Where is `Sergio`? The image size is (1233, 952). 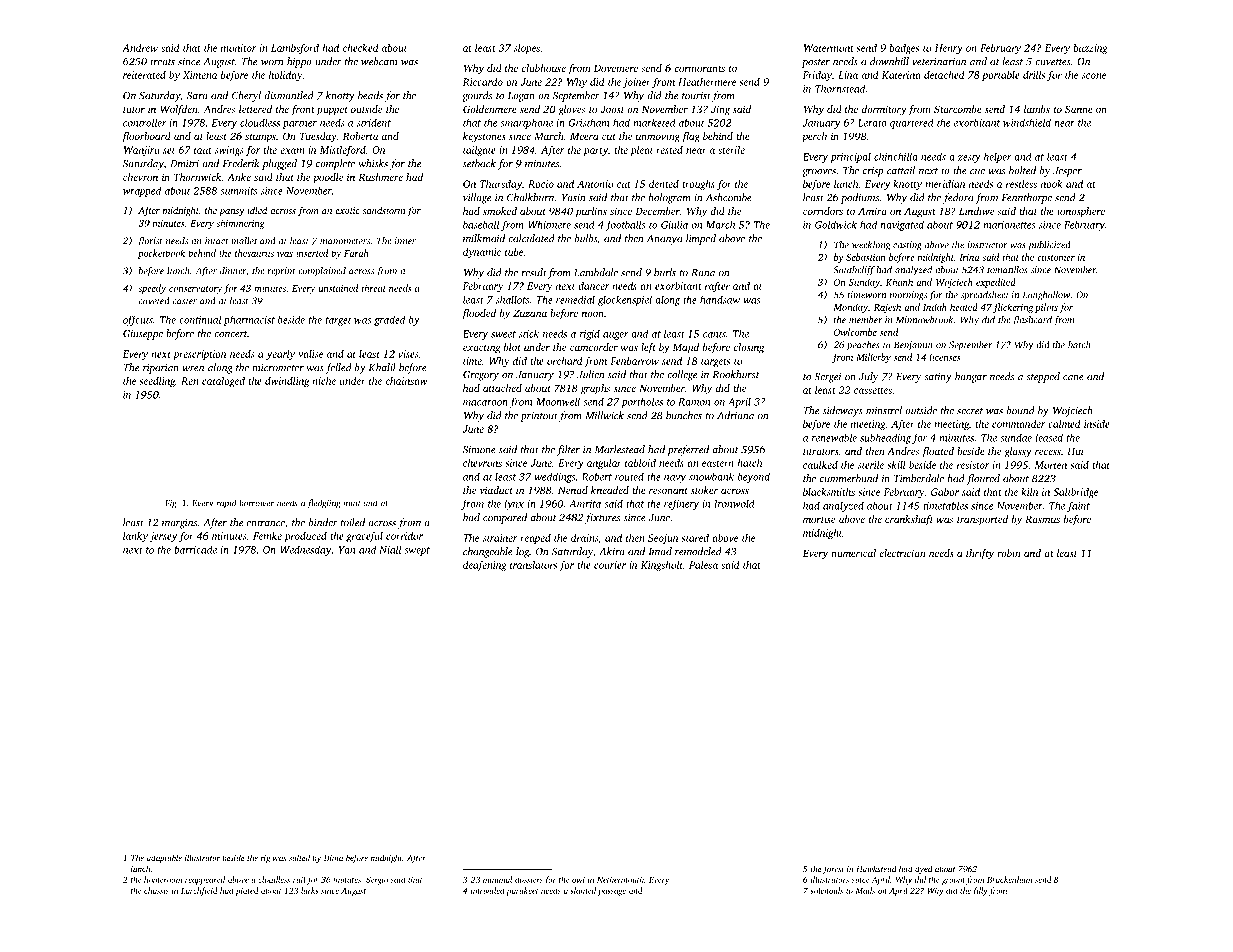
Sergio is located at coordinates (377, 881).
